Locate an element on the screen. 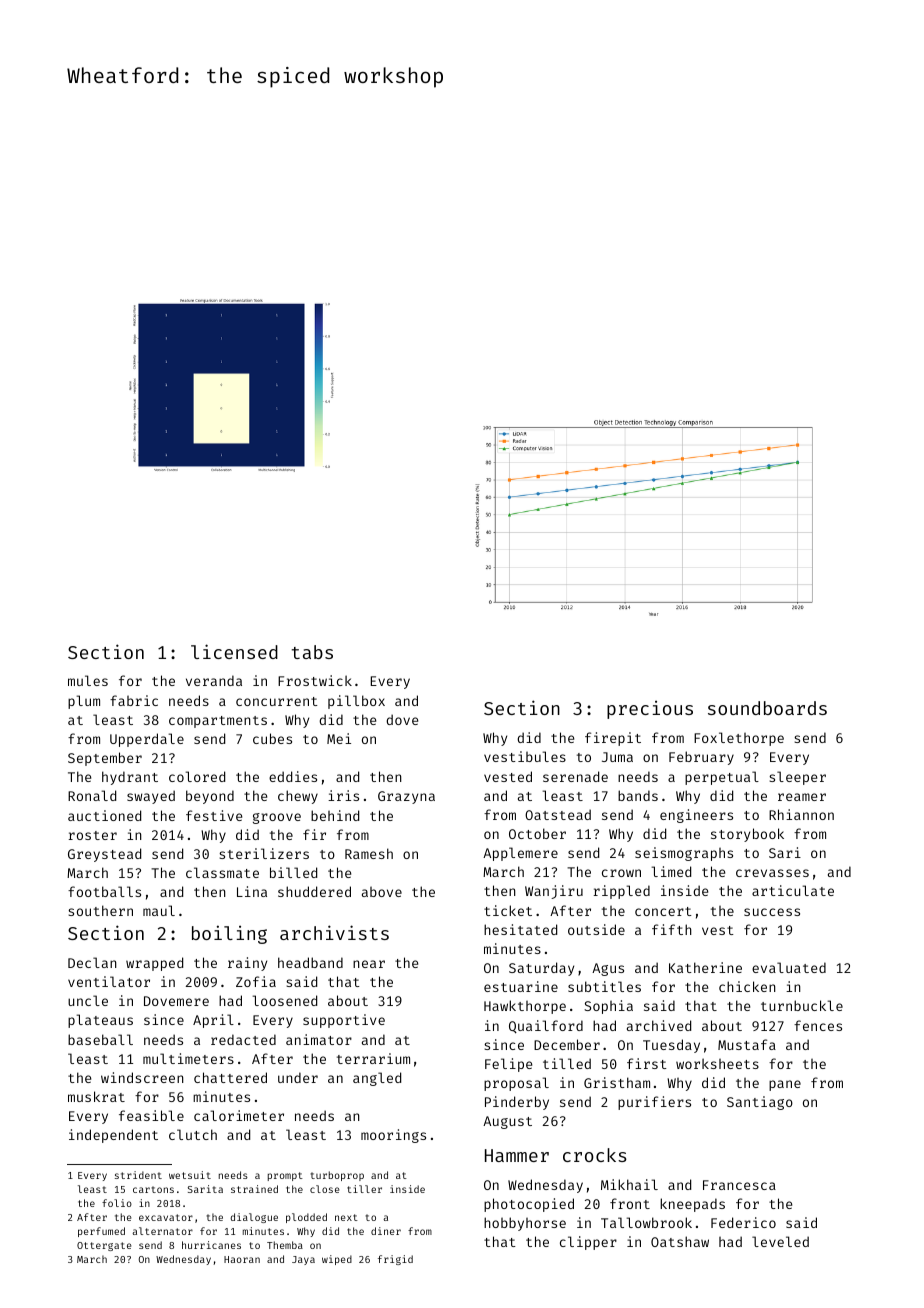 The height and width of the screenshot is (1308, 924). Wanjiru is located at coordinates (554, 892).
